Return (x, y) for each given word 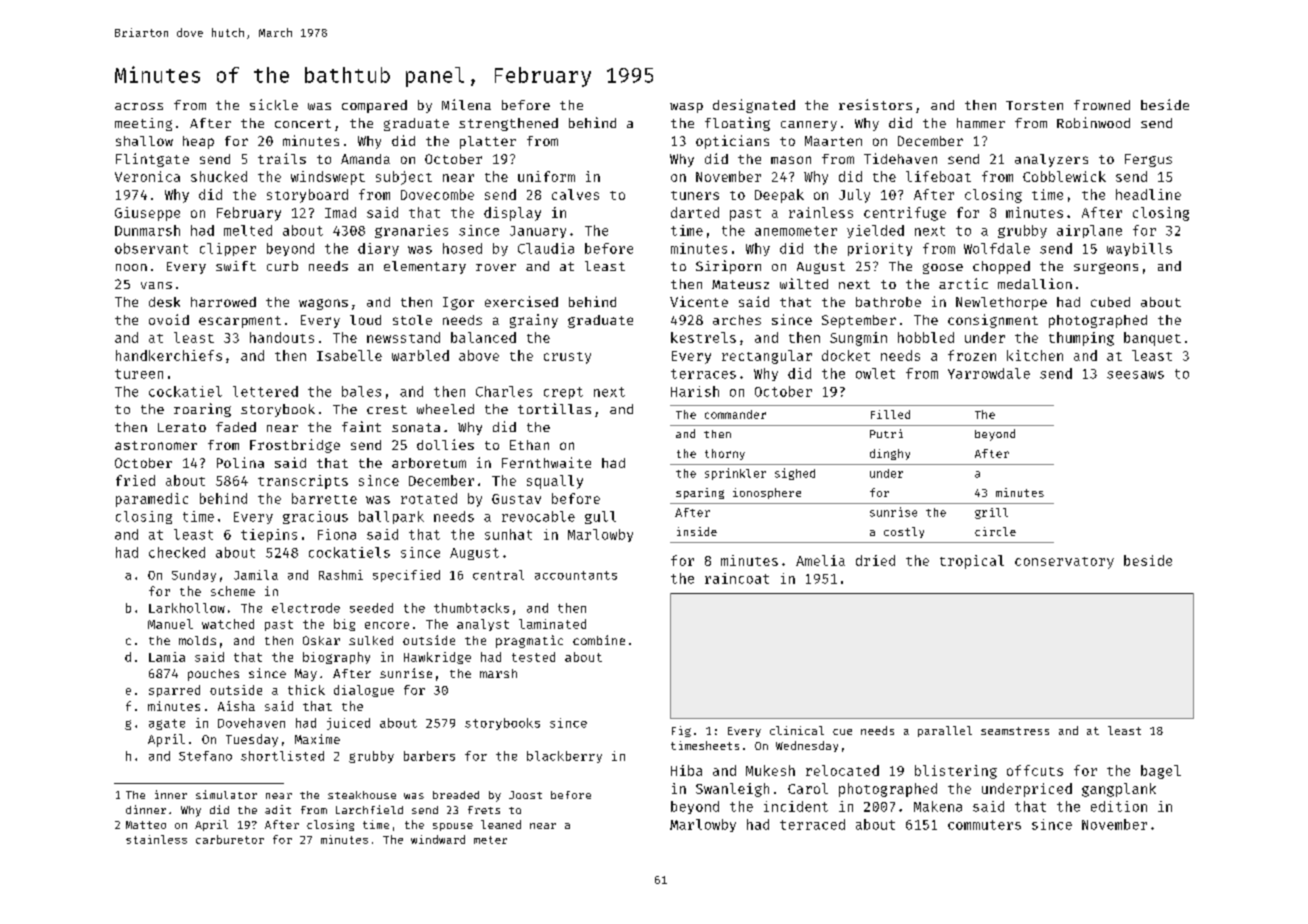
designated (754, 106)
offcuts (1035, 770)
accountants (576, 575)
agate (167, 724)
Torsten (1034, 105)
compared (374, 106)
